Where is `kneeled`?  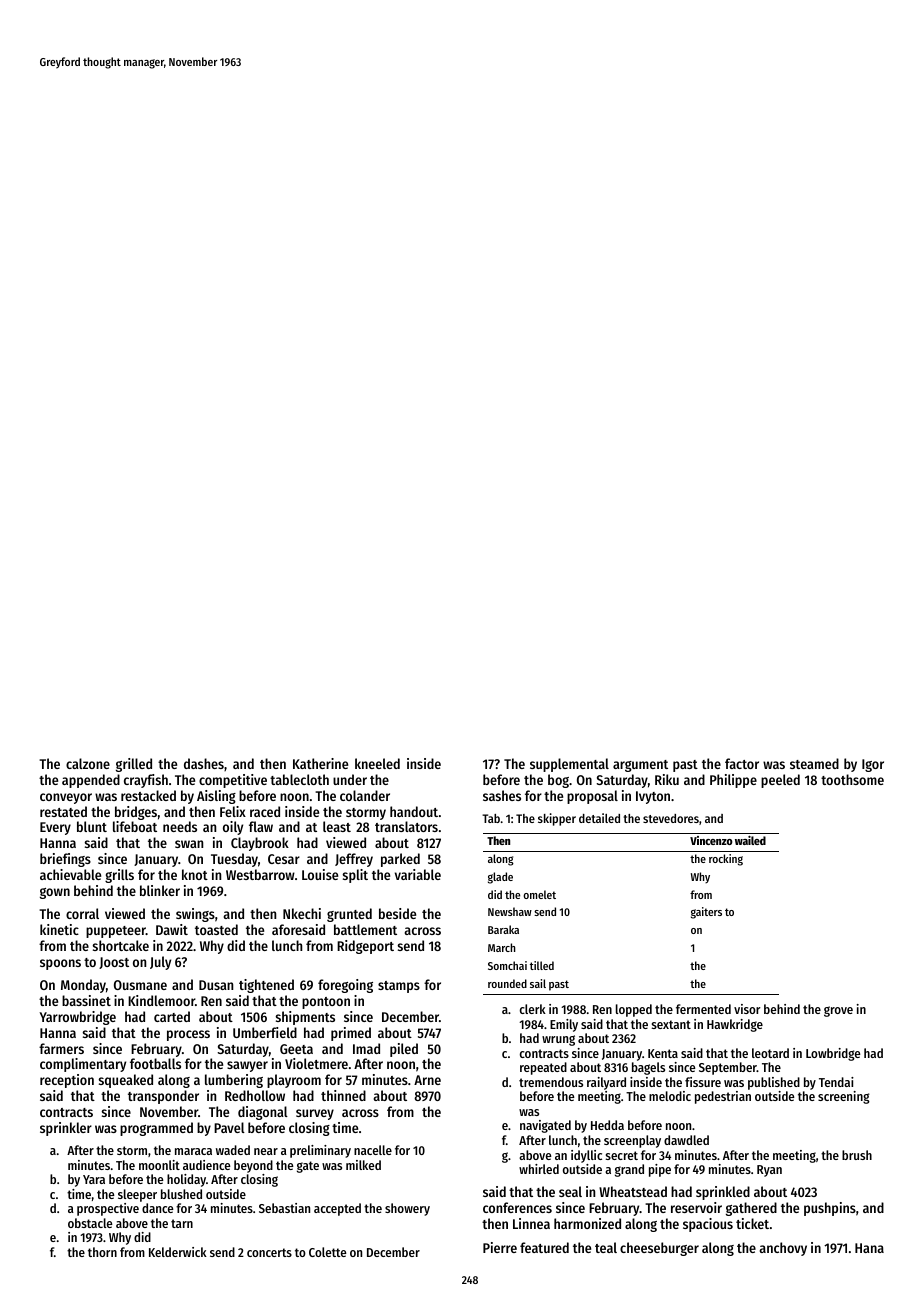
kneeled is located at coordinates (377, 763).
